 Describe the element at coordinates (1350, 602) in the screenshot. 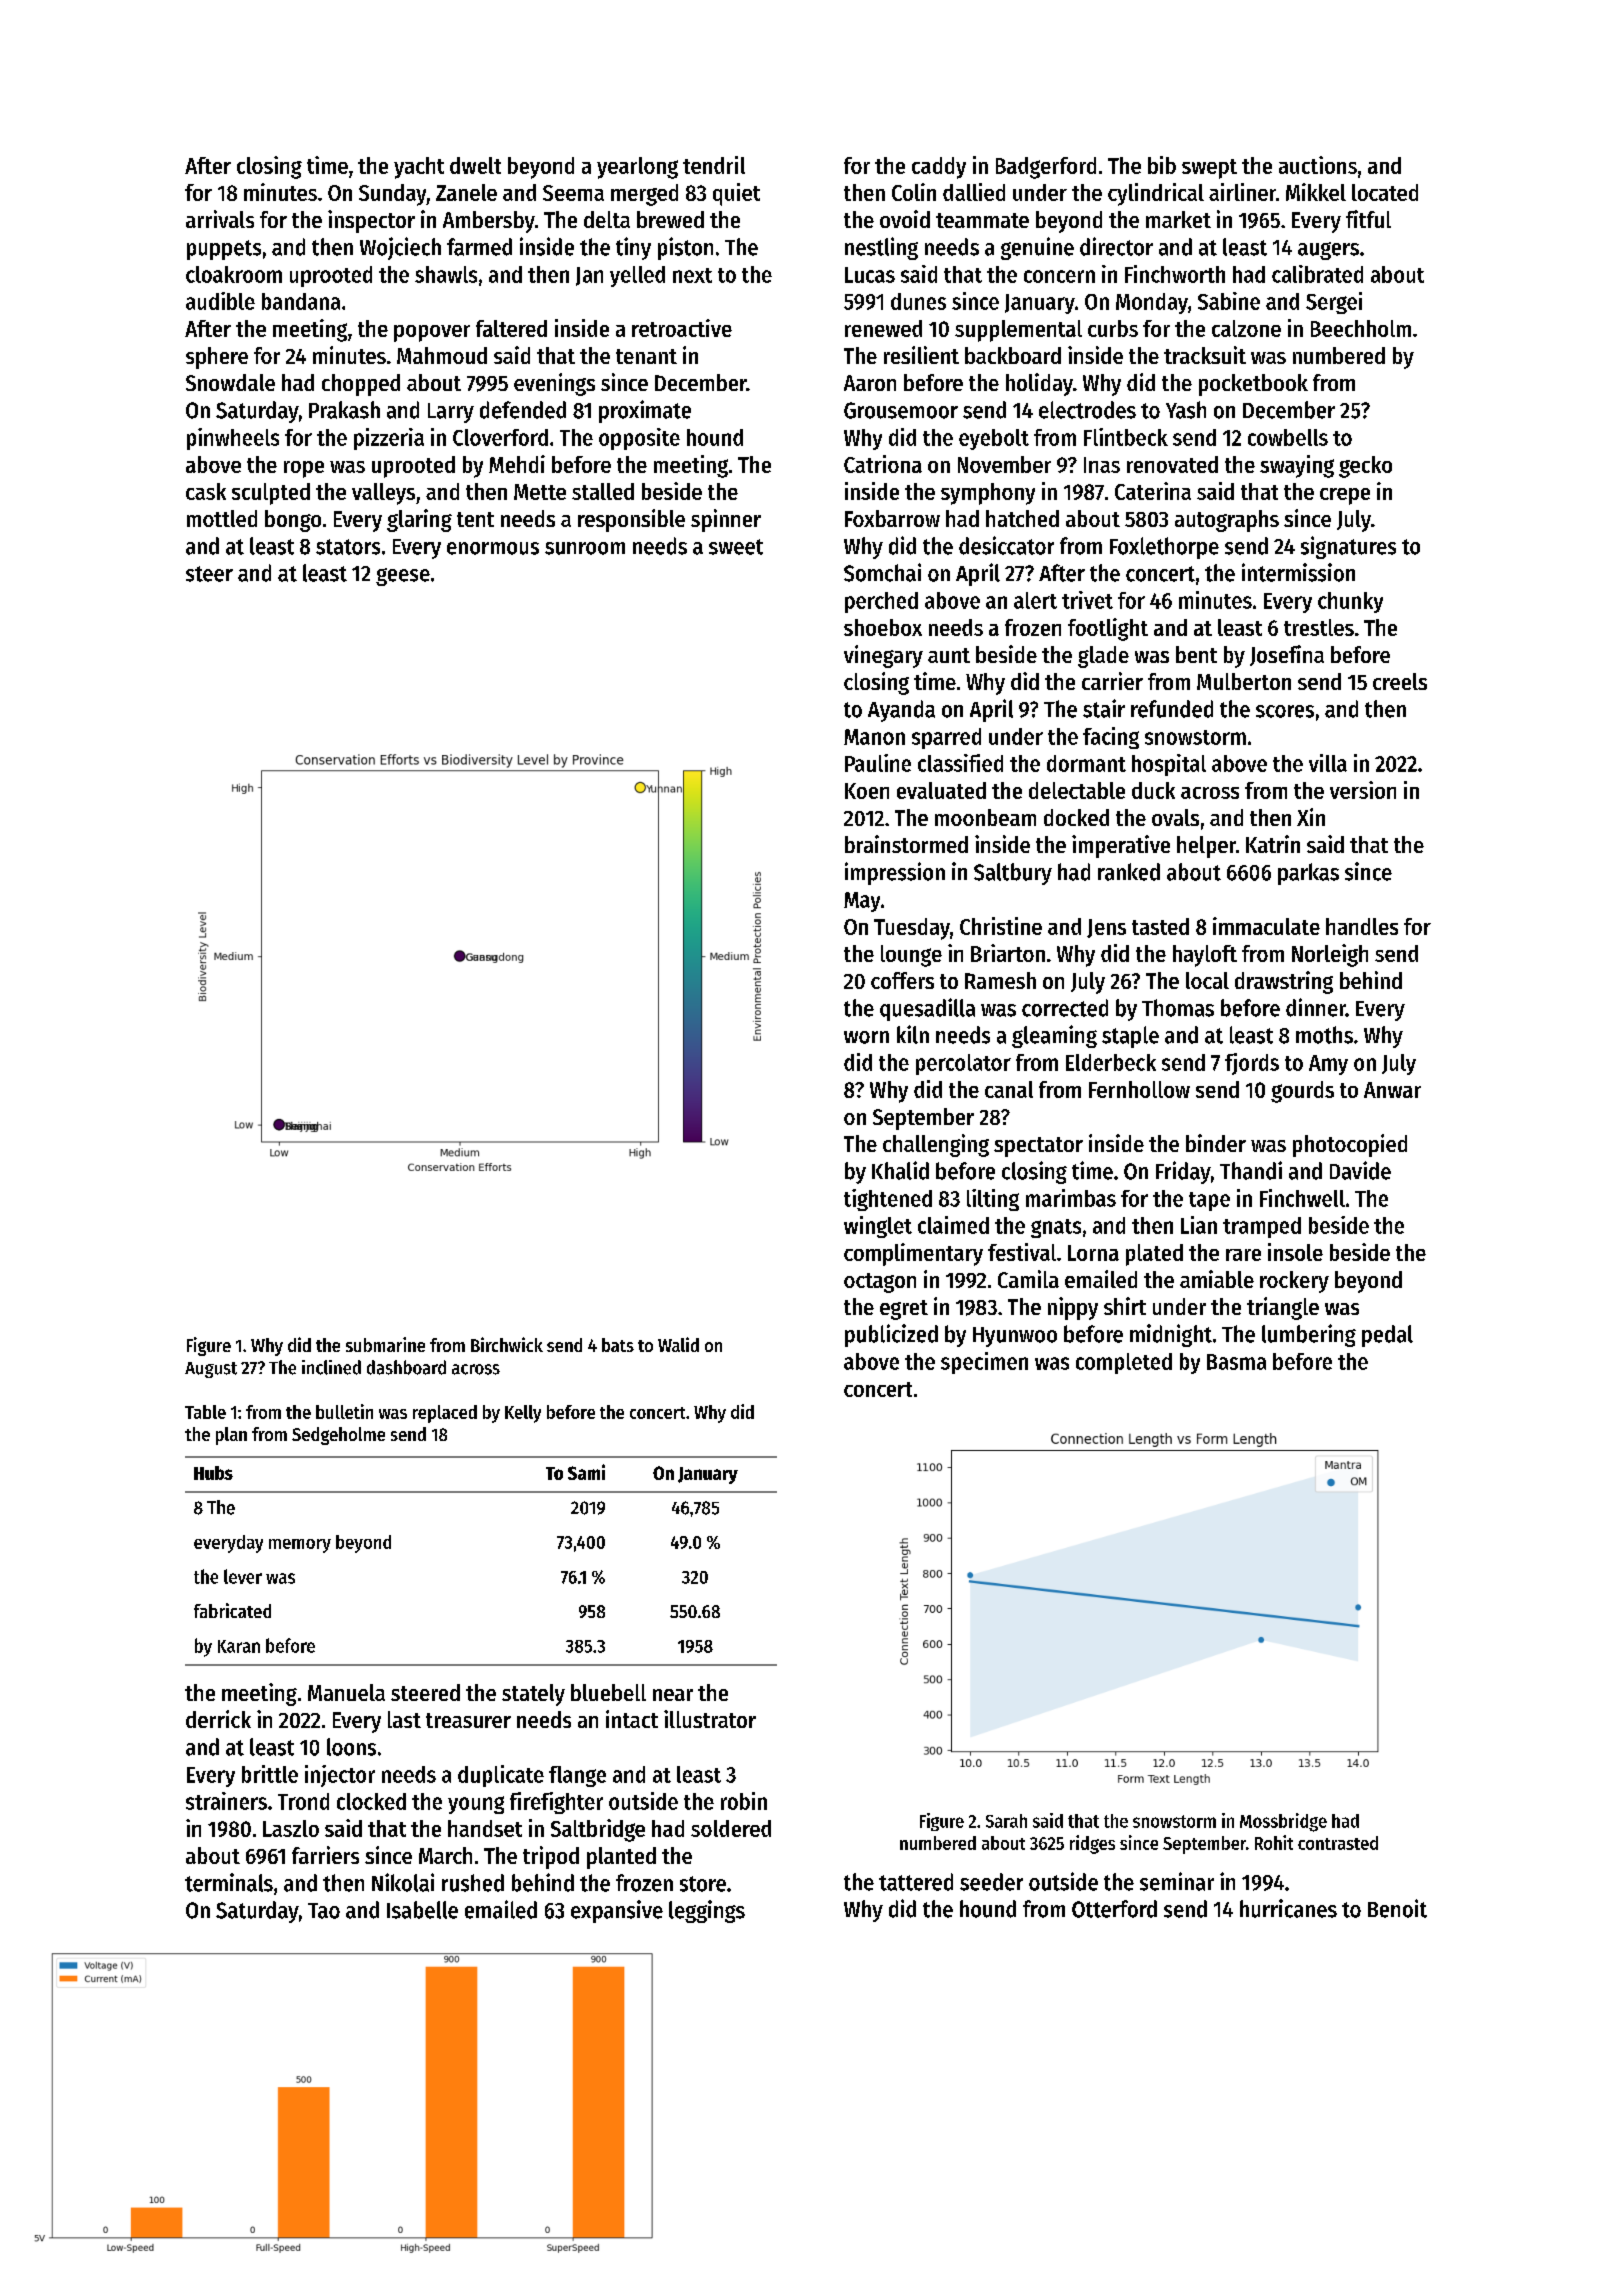

I see `chunky` at that location.
